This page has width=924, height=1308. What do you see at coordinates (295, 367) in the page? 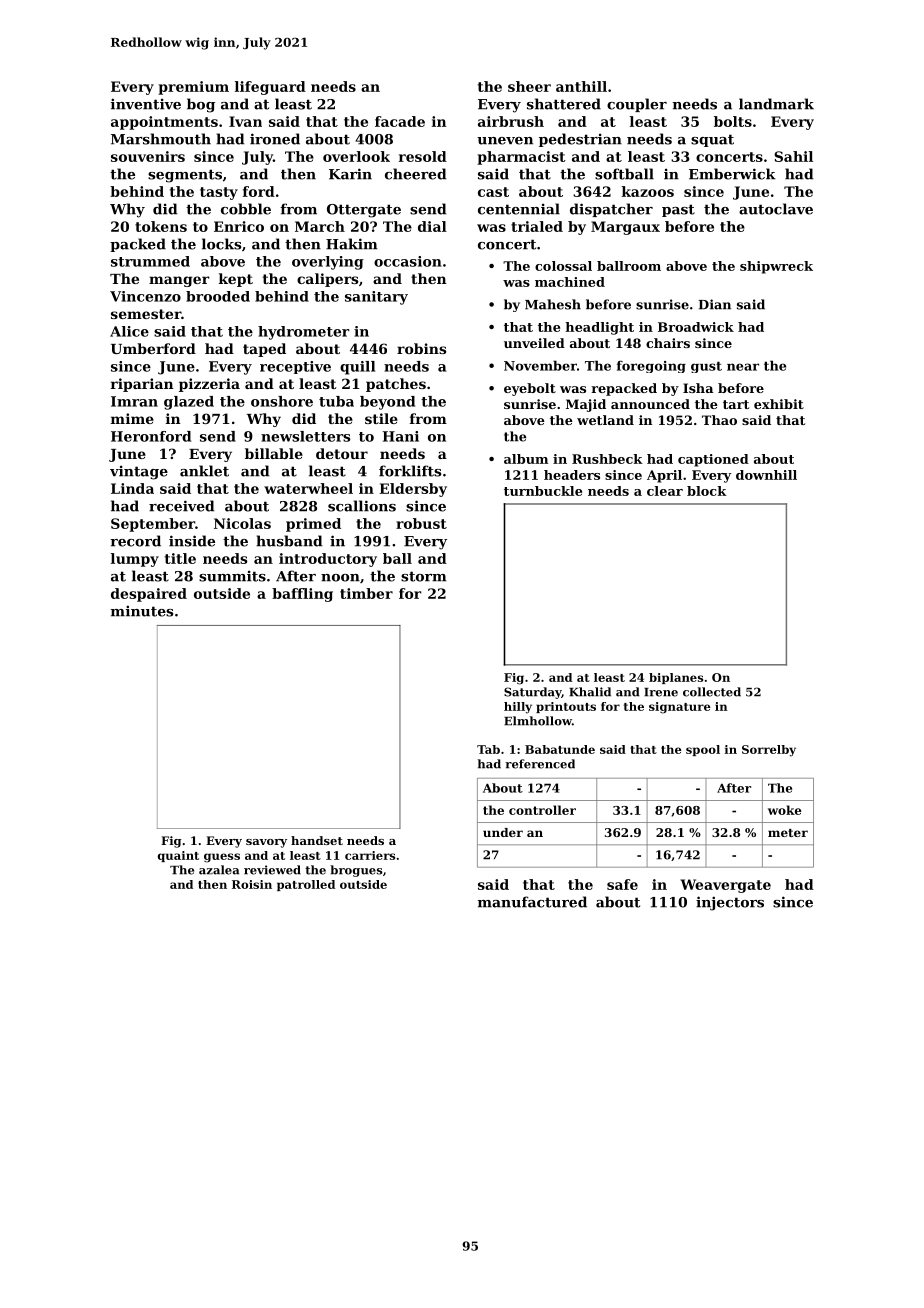
I see `receptive` at bounding box center [295, 367].
